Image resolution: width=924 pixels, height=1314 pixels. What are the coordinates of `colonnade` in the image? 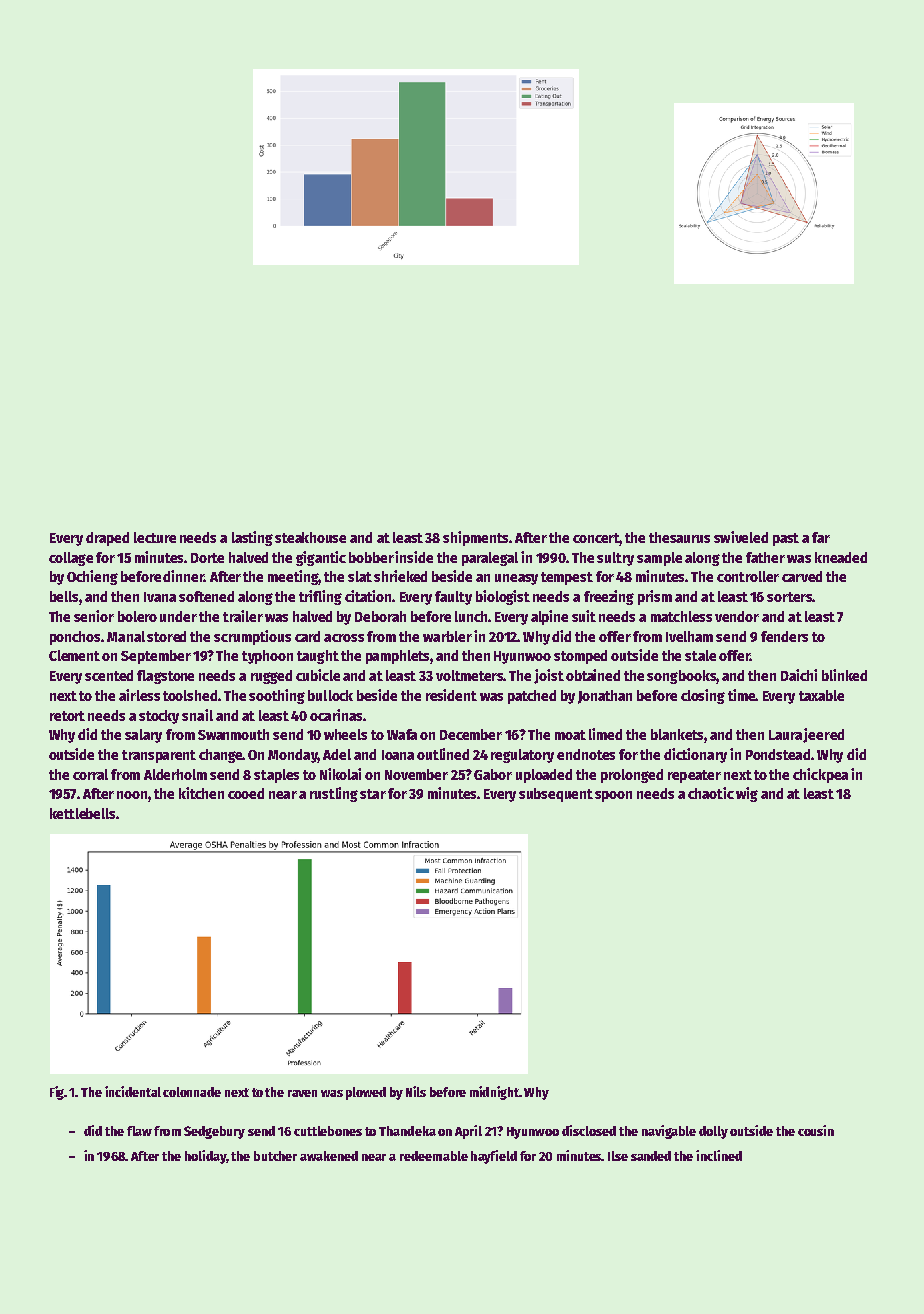 It's located at (192, 1092).
